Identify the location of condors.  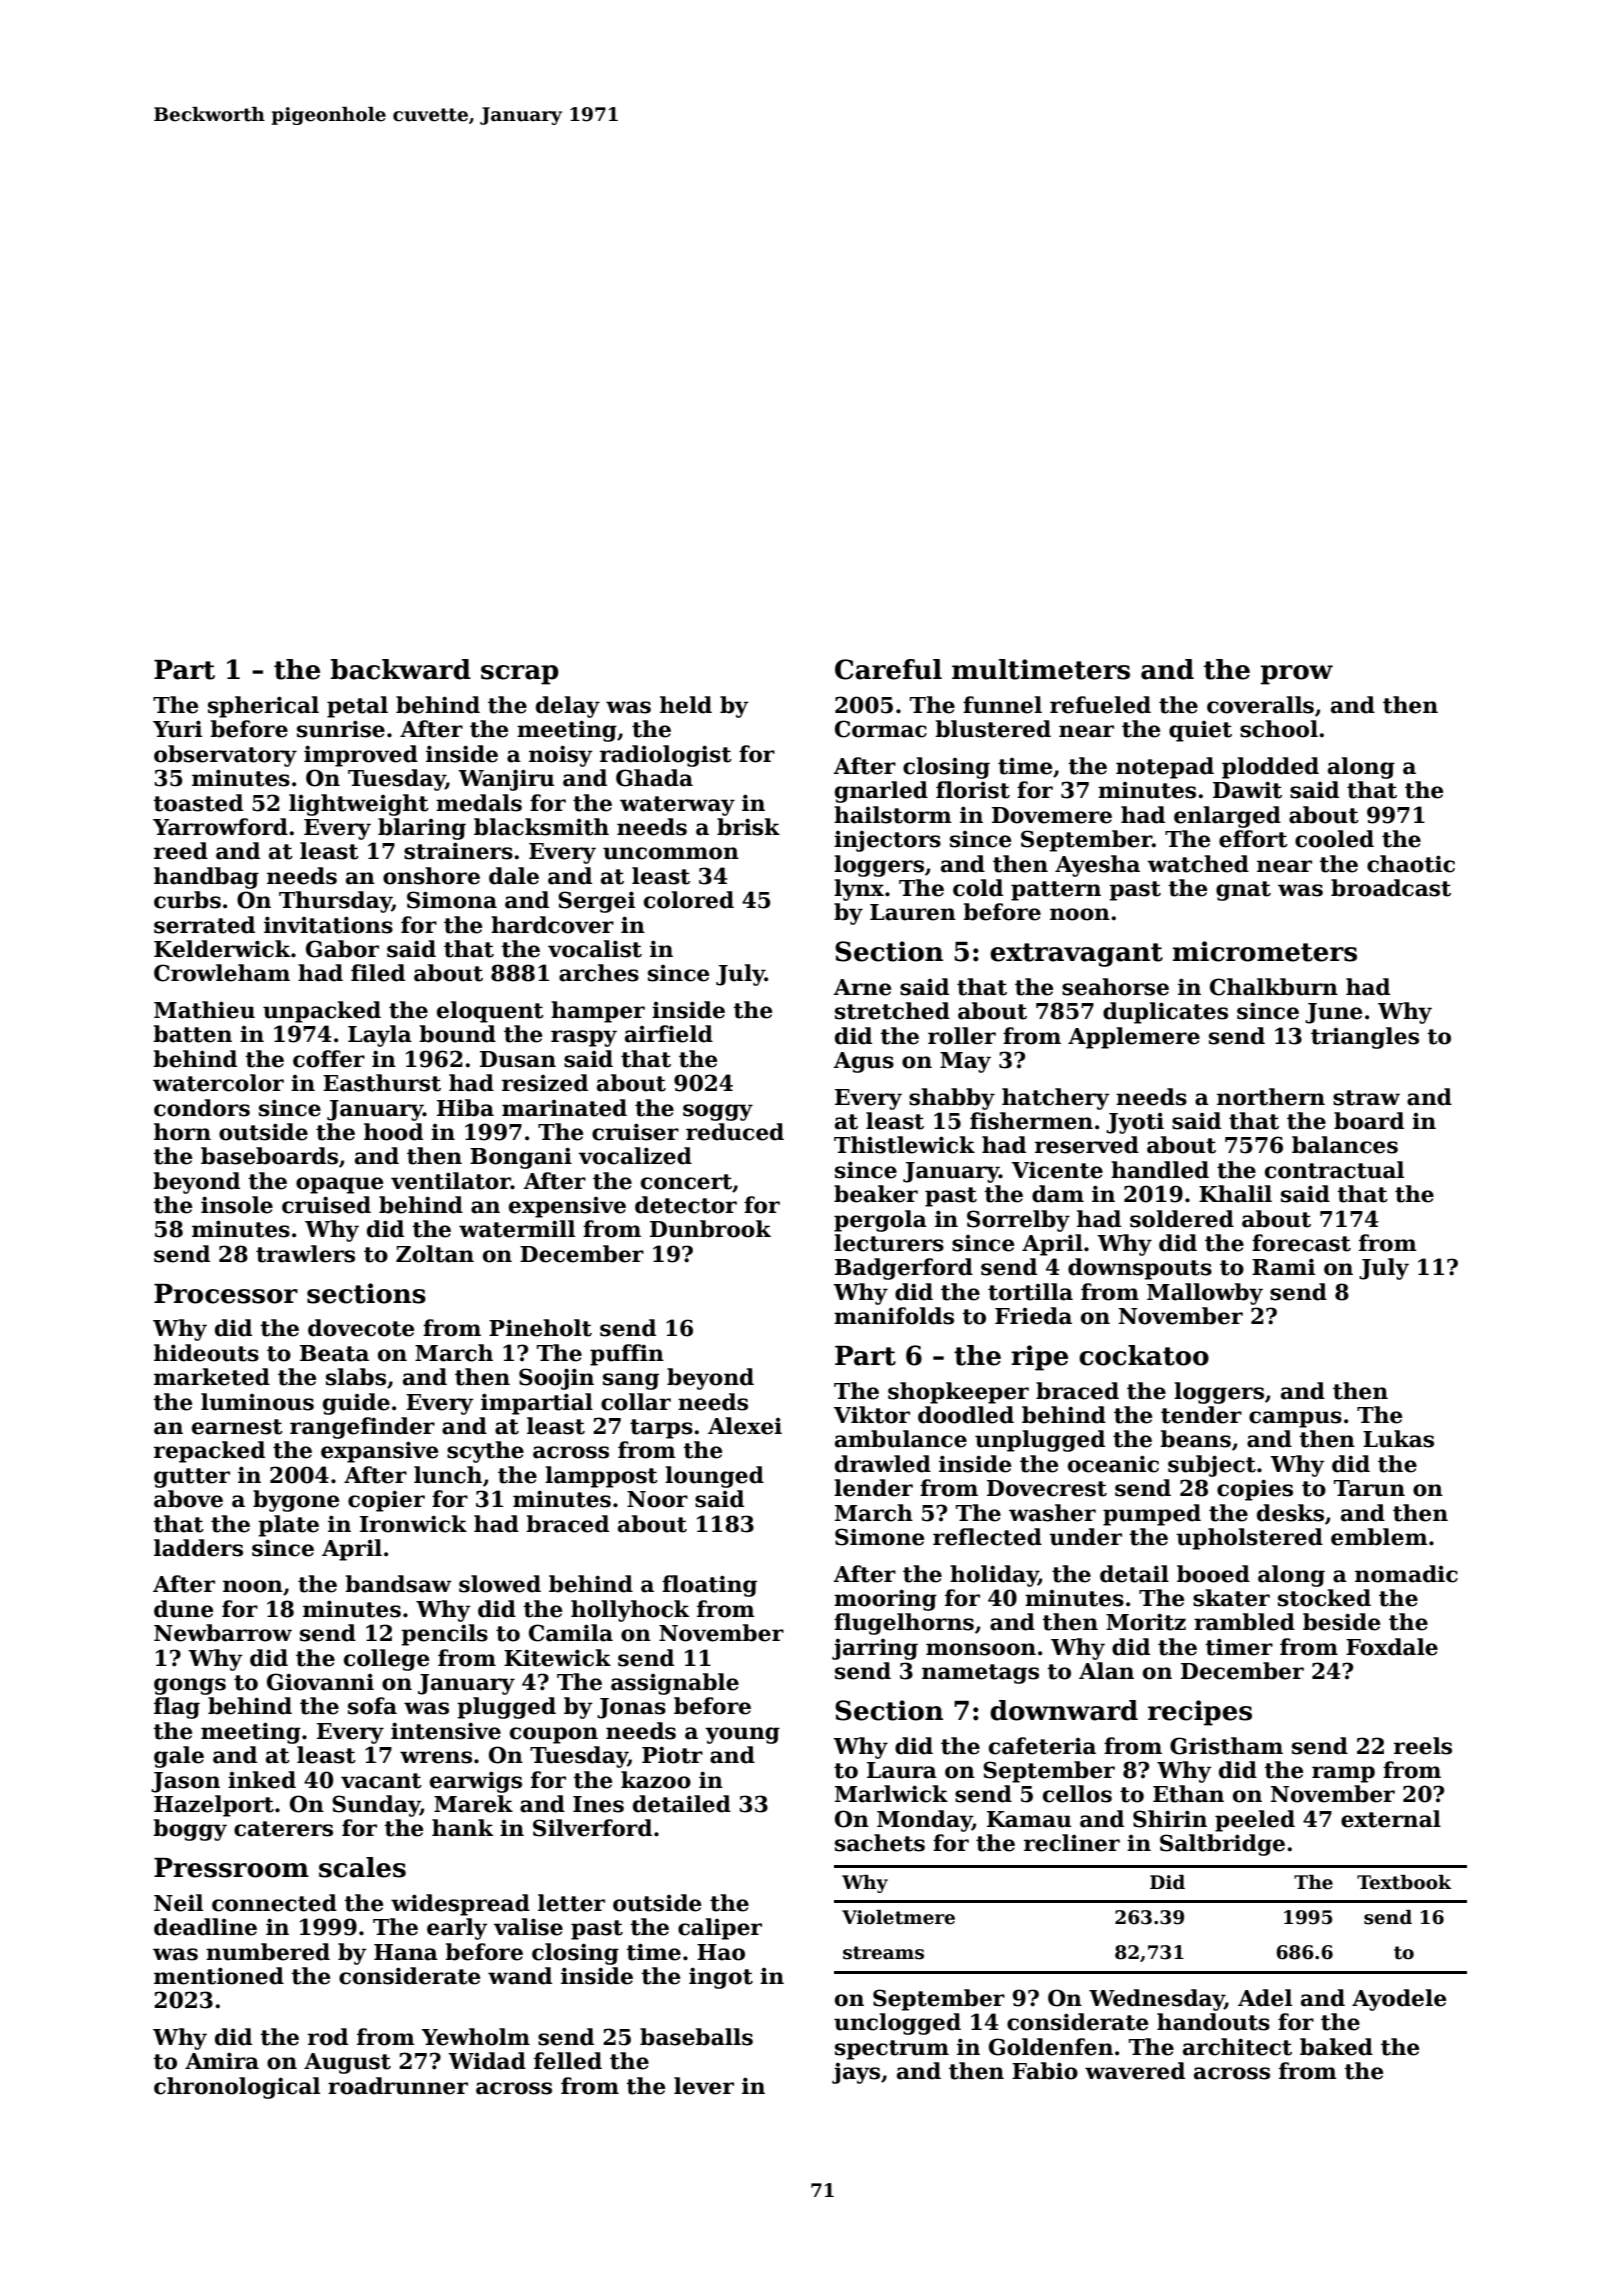
(202, 1108).
